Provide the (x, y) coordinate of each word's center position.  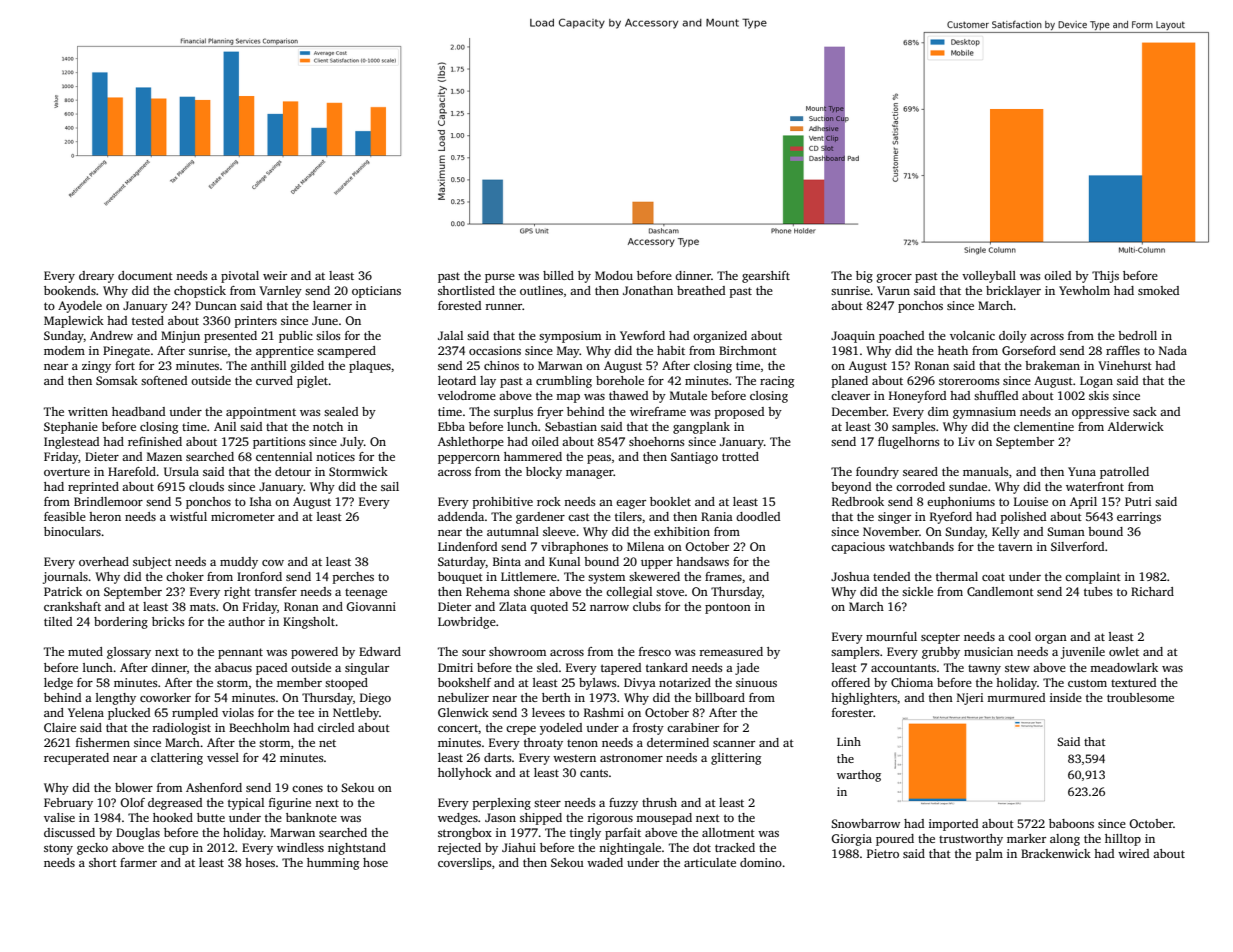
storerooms (969, 381)
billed (558, 275)
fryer (550, 413)
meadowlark (1124, 667)
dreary (96, 277)
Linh (849, 741)
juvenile (1083, 653)
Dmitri (455, 667)
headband (138, 411)
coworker (165, 697)
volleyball (989, 277)
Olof (132, 802)
